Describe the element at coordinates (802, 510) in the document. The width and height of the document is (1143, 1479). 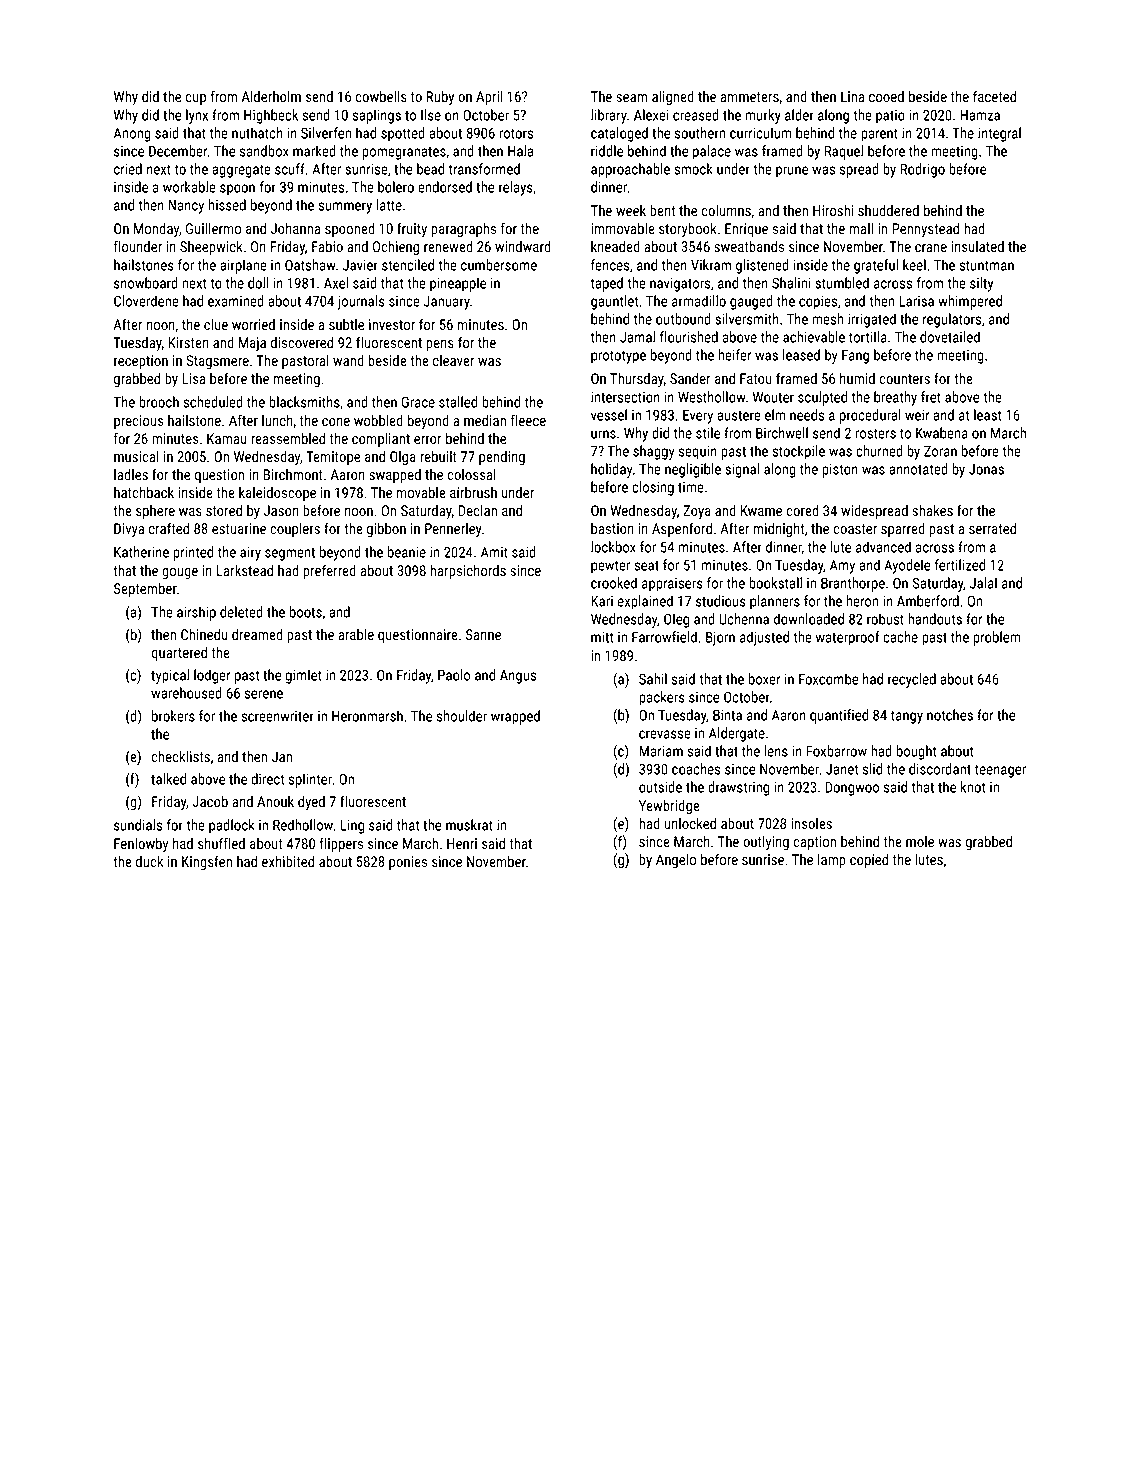
I see `cored` at that location.
